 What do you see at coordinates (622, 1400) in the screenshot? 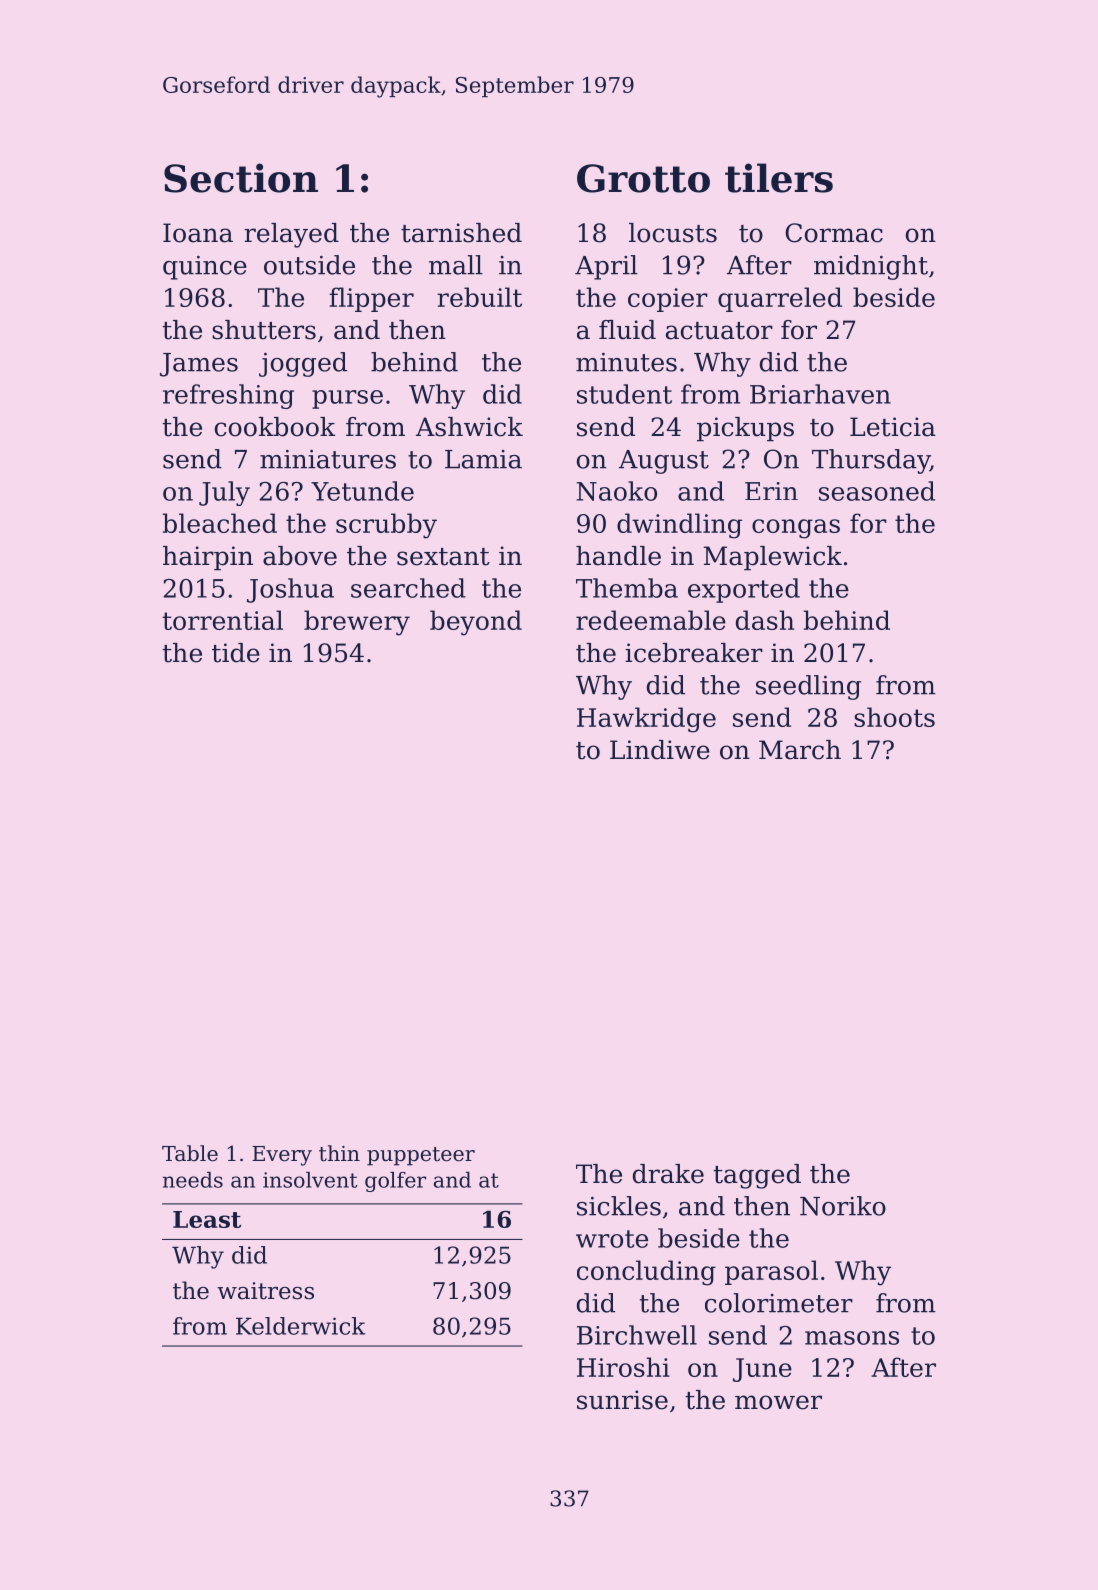
I see `sunrise` at bounding box center [622, 1400].
